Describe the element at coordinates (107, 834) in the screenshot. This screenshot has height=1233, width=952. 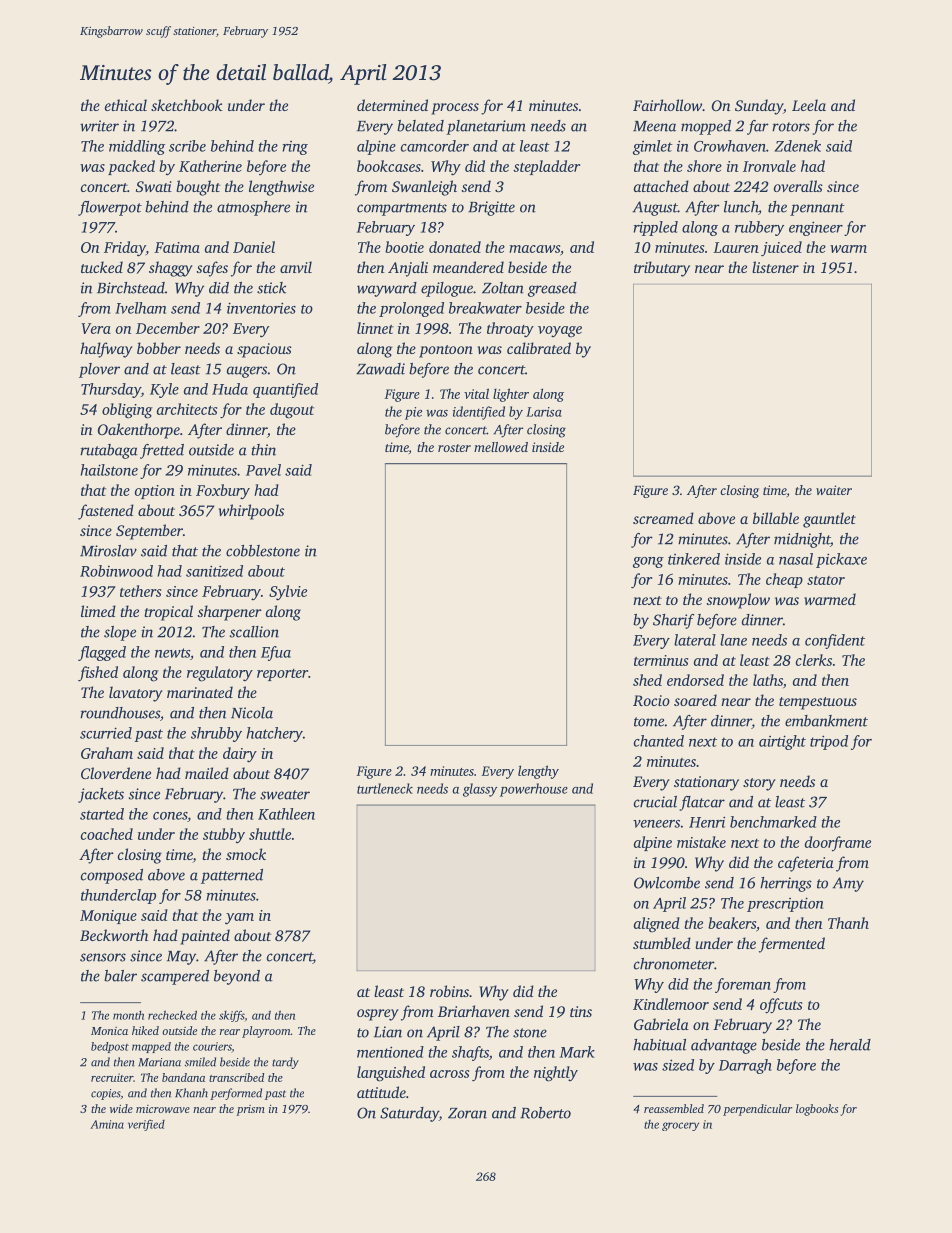
I see `coached` at that location.
